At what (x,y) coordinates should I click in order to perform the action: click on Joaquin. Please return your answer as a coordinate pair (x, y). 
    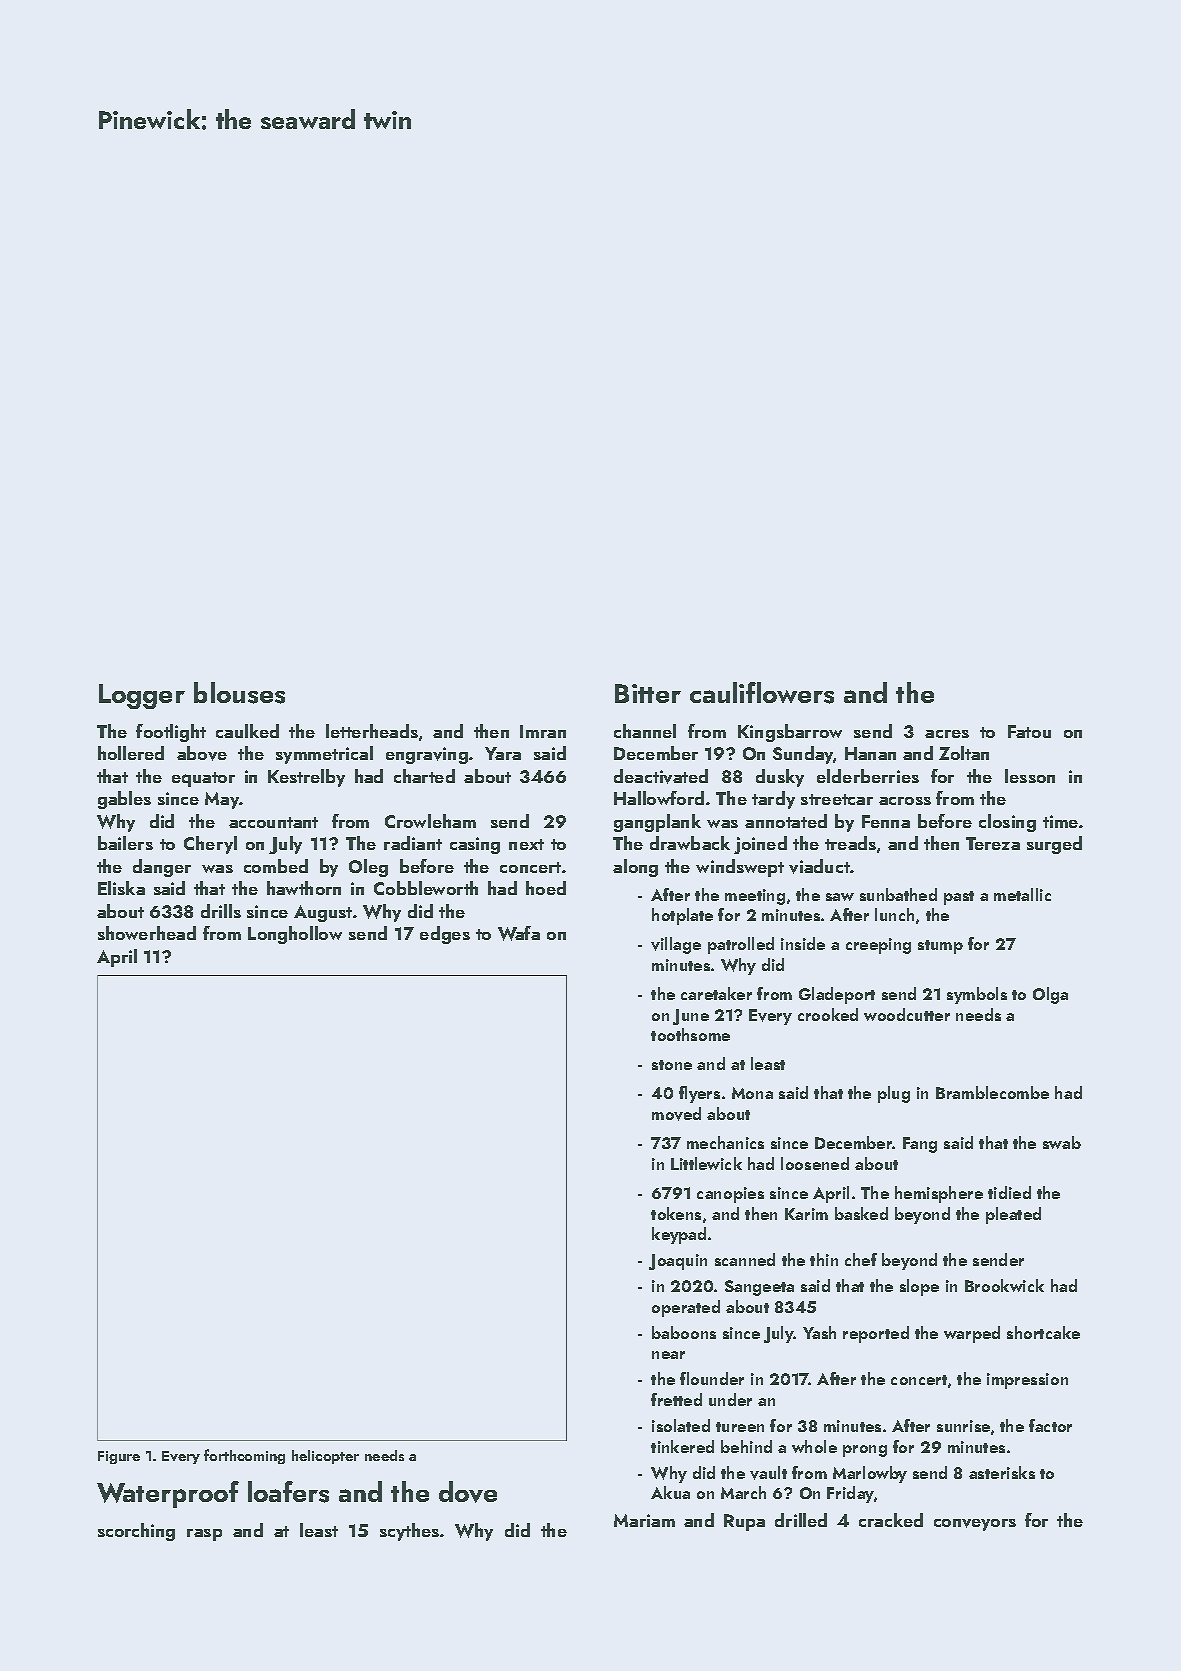
    Looking at the image, I should click on (678, 1262).
